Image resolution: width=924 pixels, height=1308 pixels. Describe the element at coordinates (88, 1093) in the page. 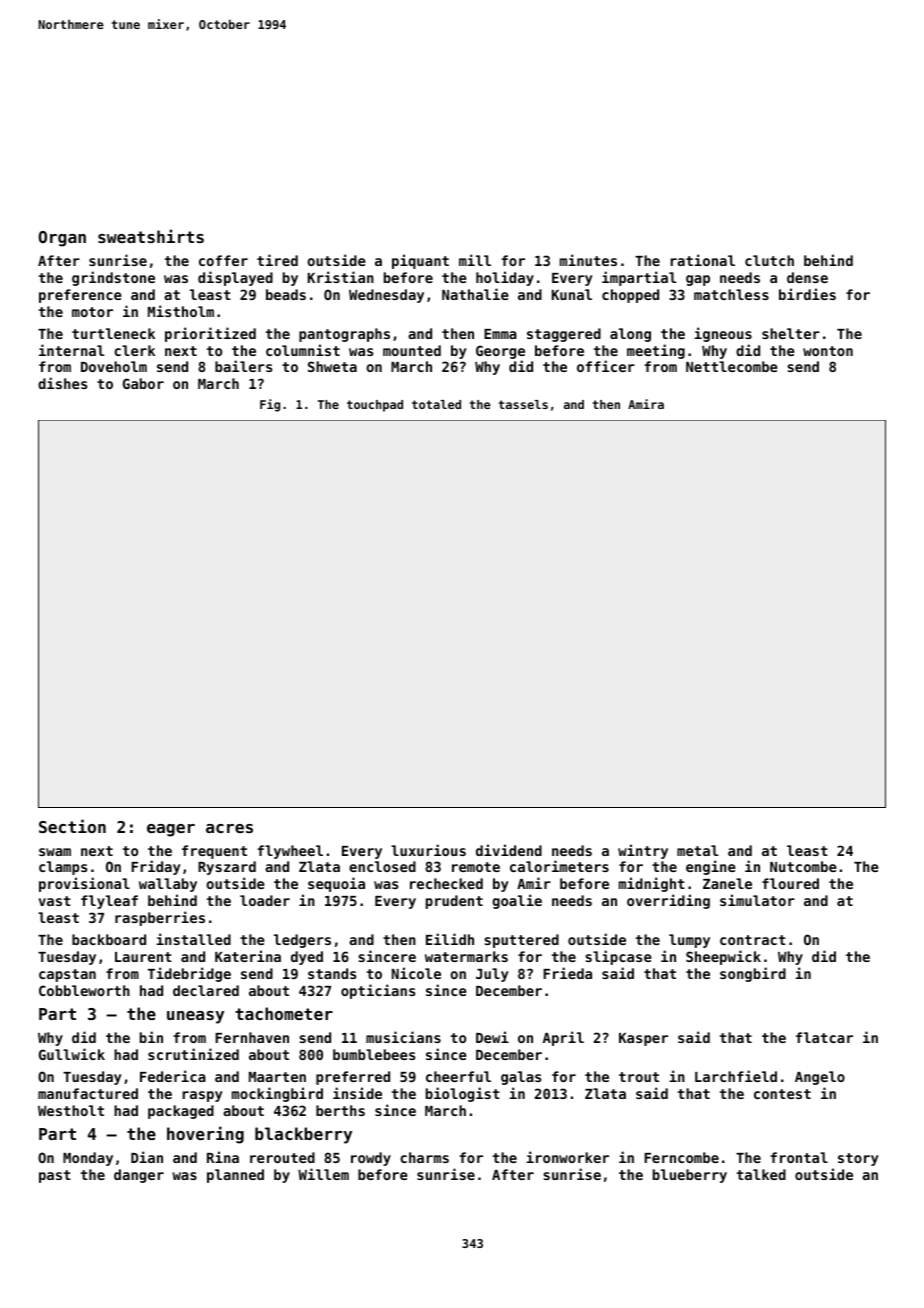

I see `manufactured` at that location.
